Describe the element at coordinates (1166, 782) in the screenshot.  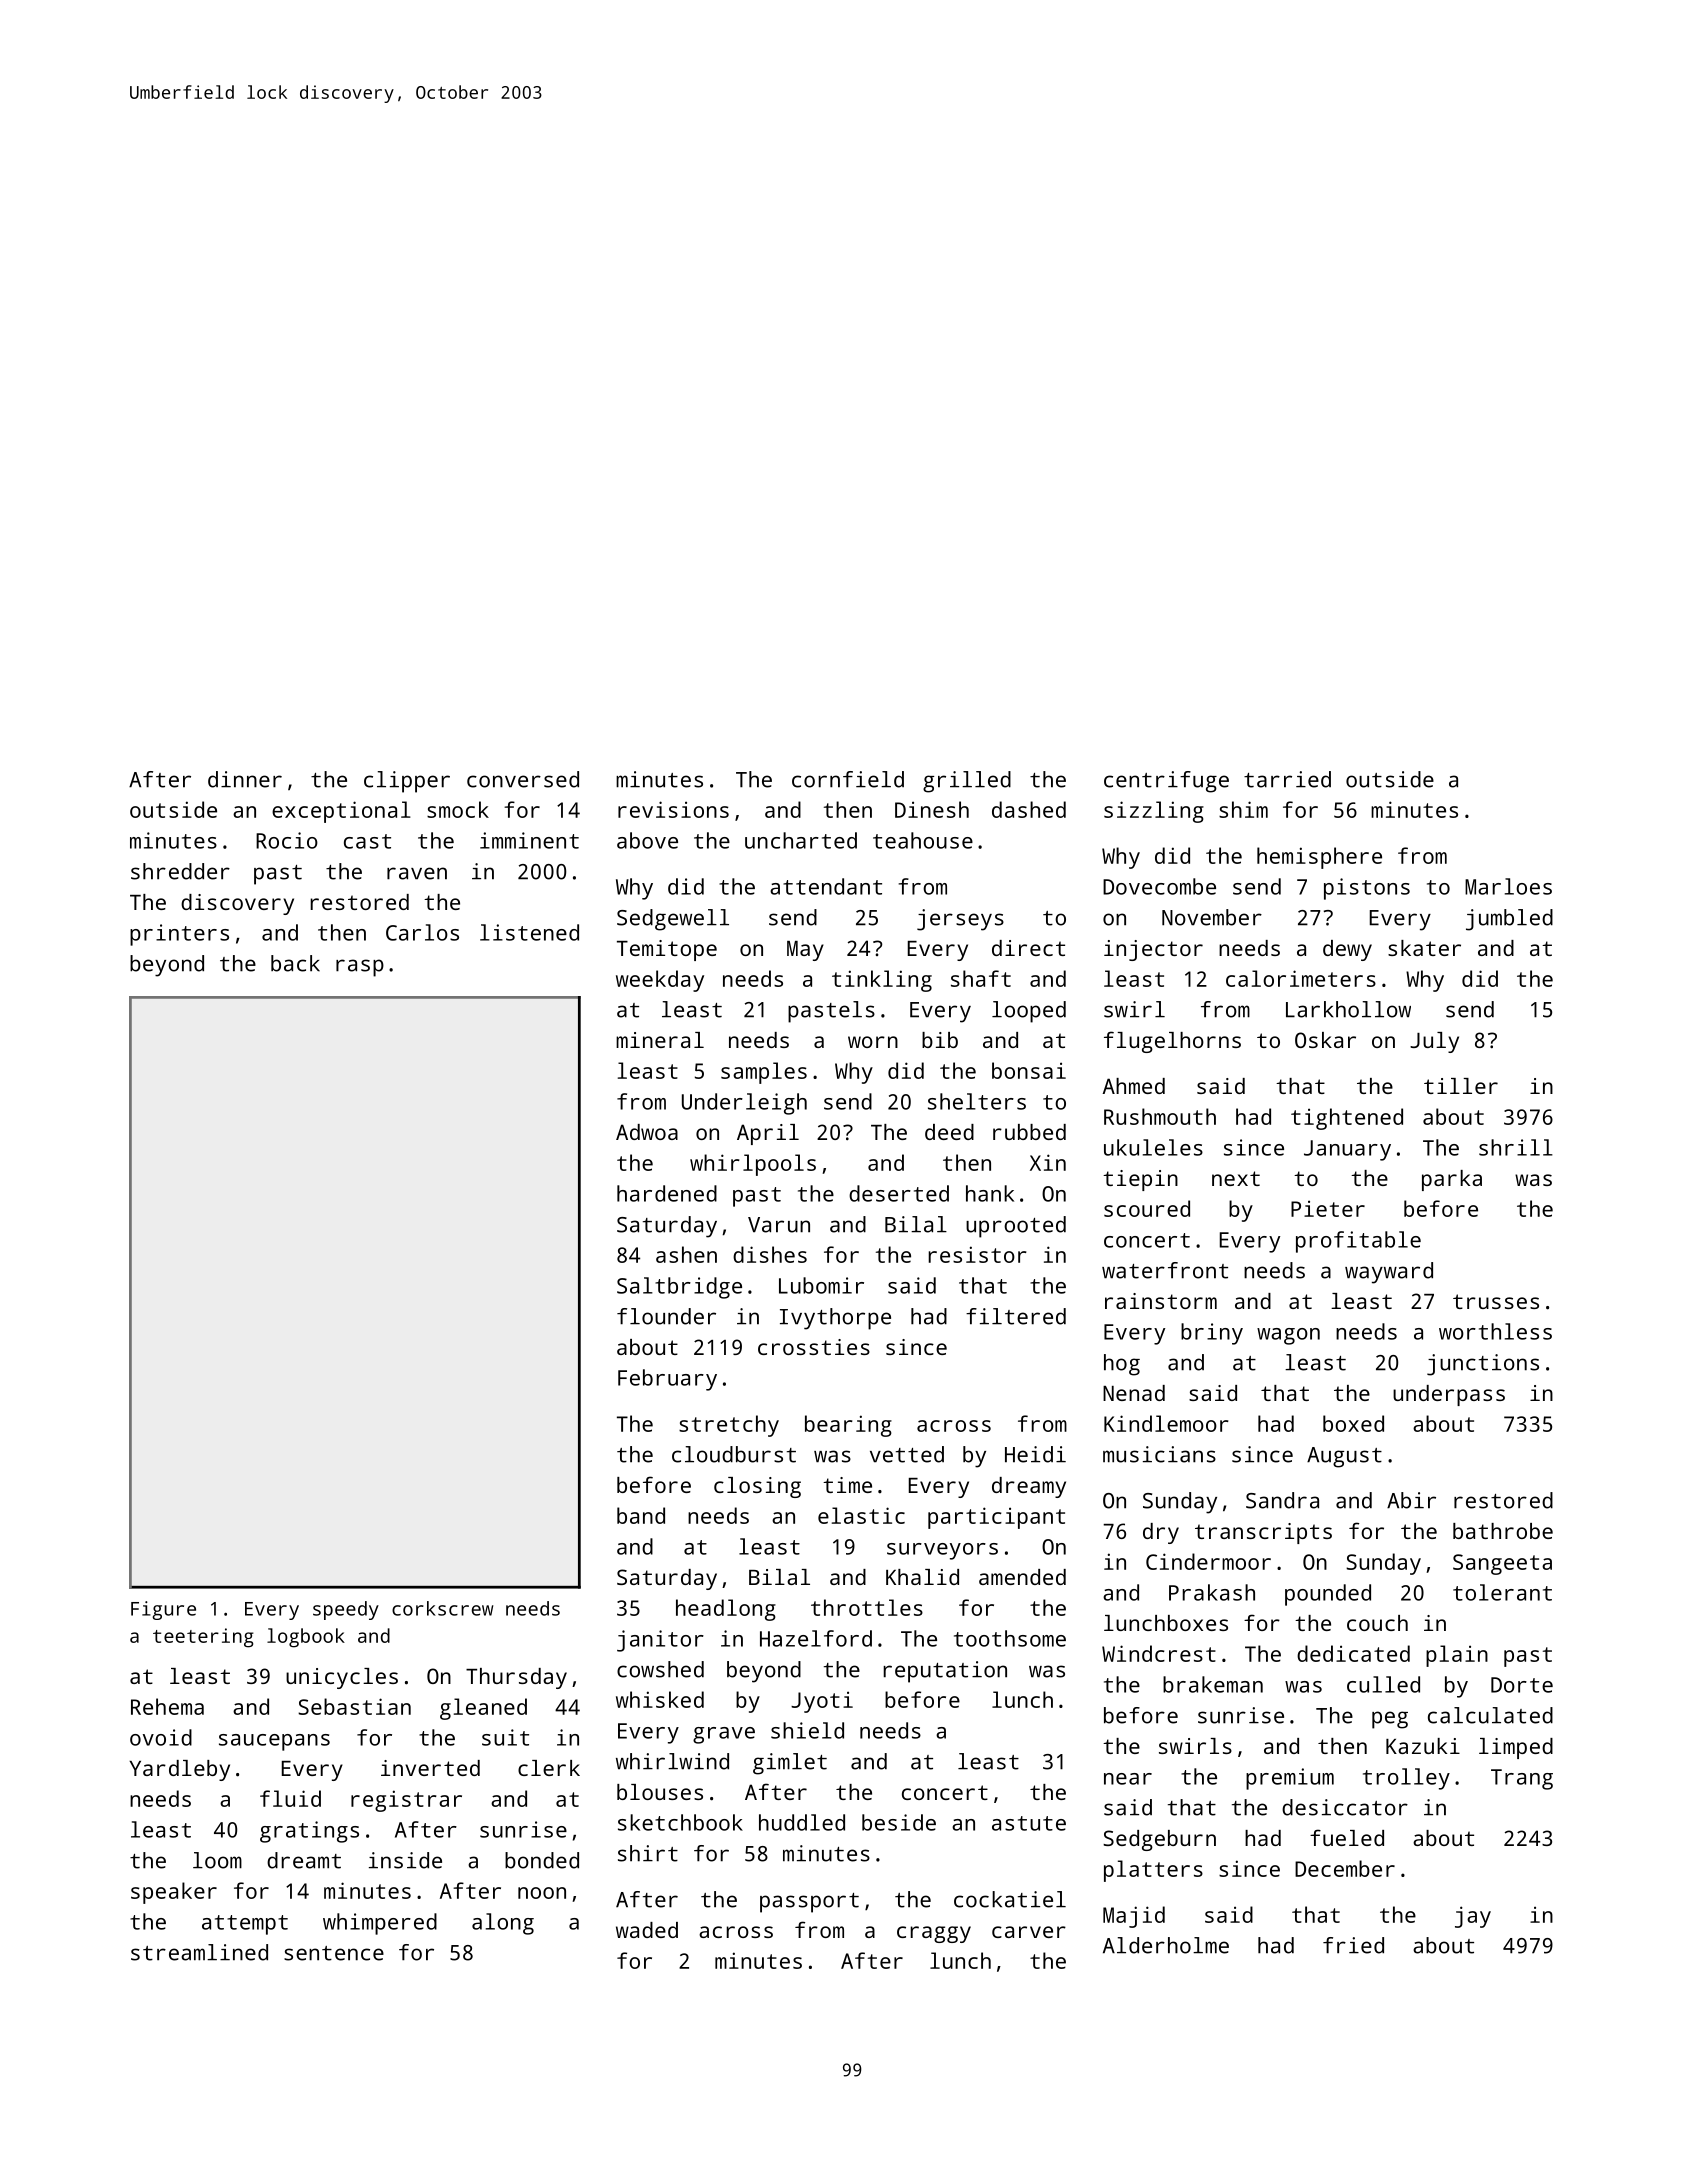
I see `centrifuge` at that location.
